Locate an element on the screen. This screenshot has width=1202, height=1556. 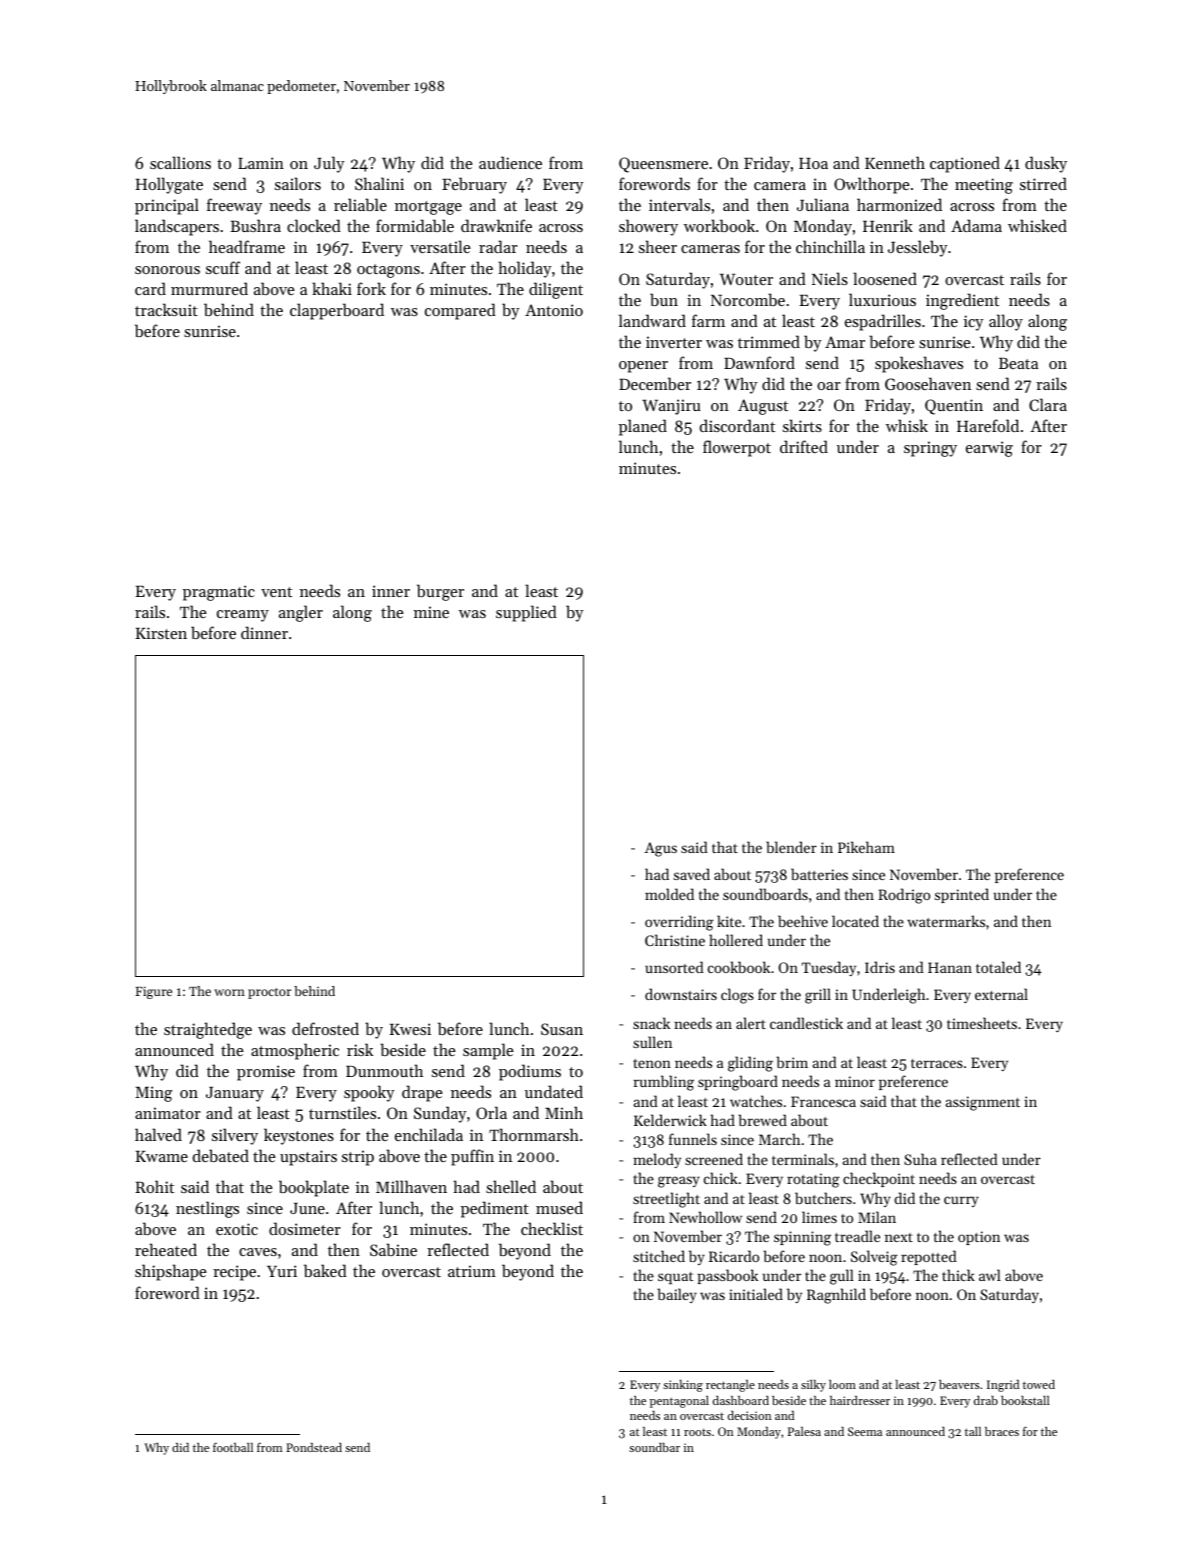
supplied is located at coordinates (526, 613).
